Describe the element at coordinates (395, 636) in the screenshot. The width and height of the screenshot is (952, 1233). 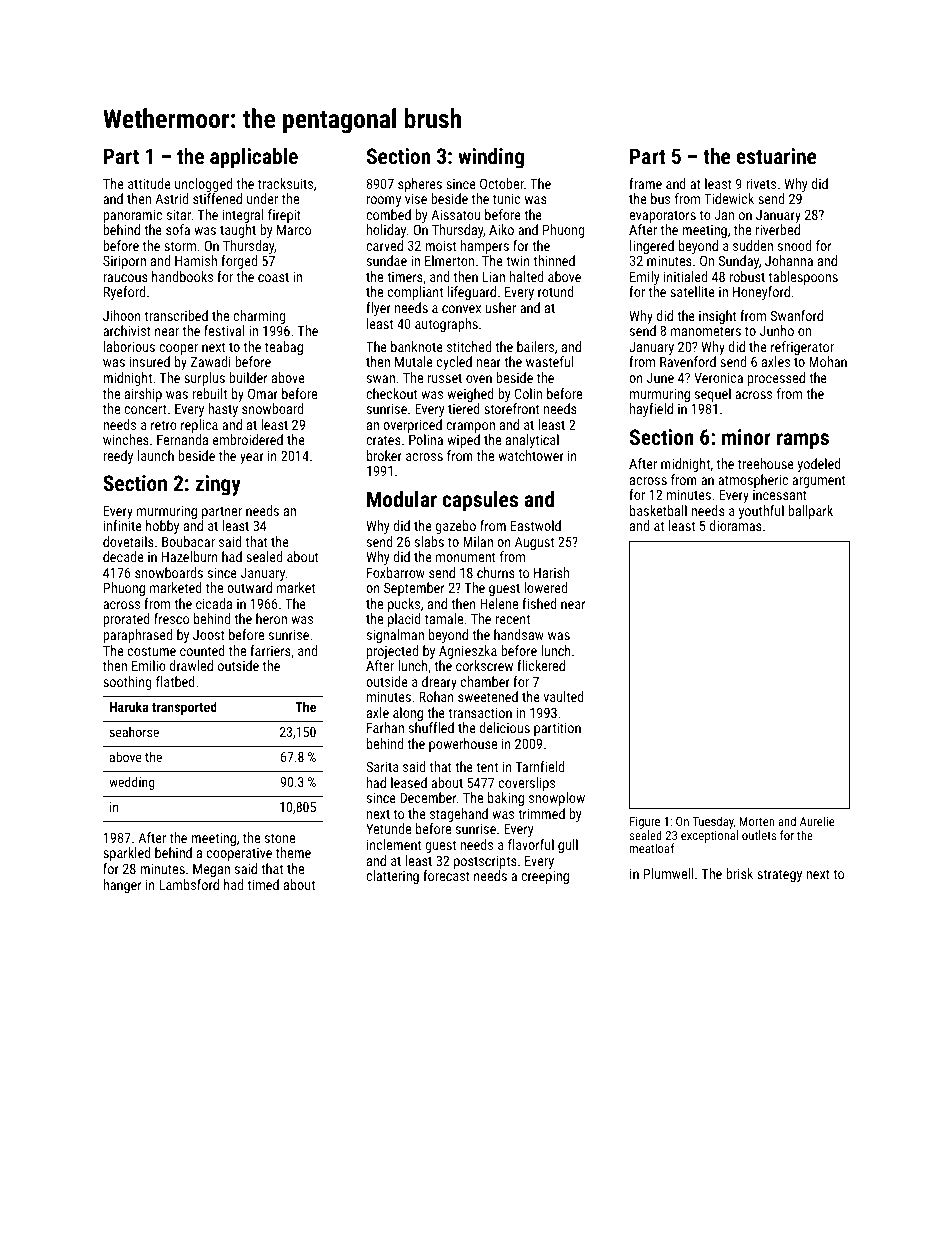
I see `signalman` at that location.
